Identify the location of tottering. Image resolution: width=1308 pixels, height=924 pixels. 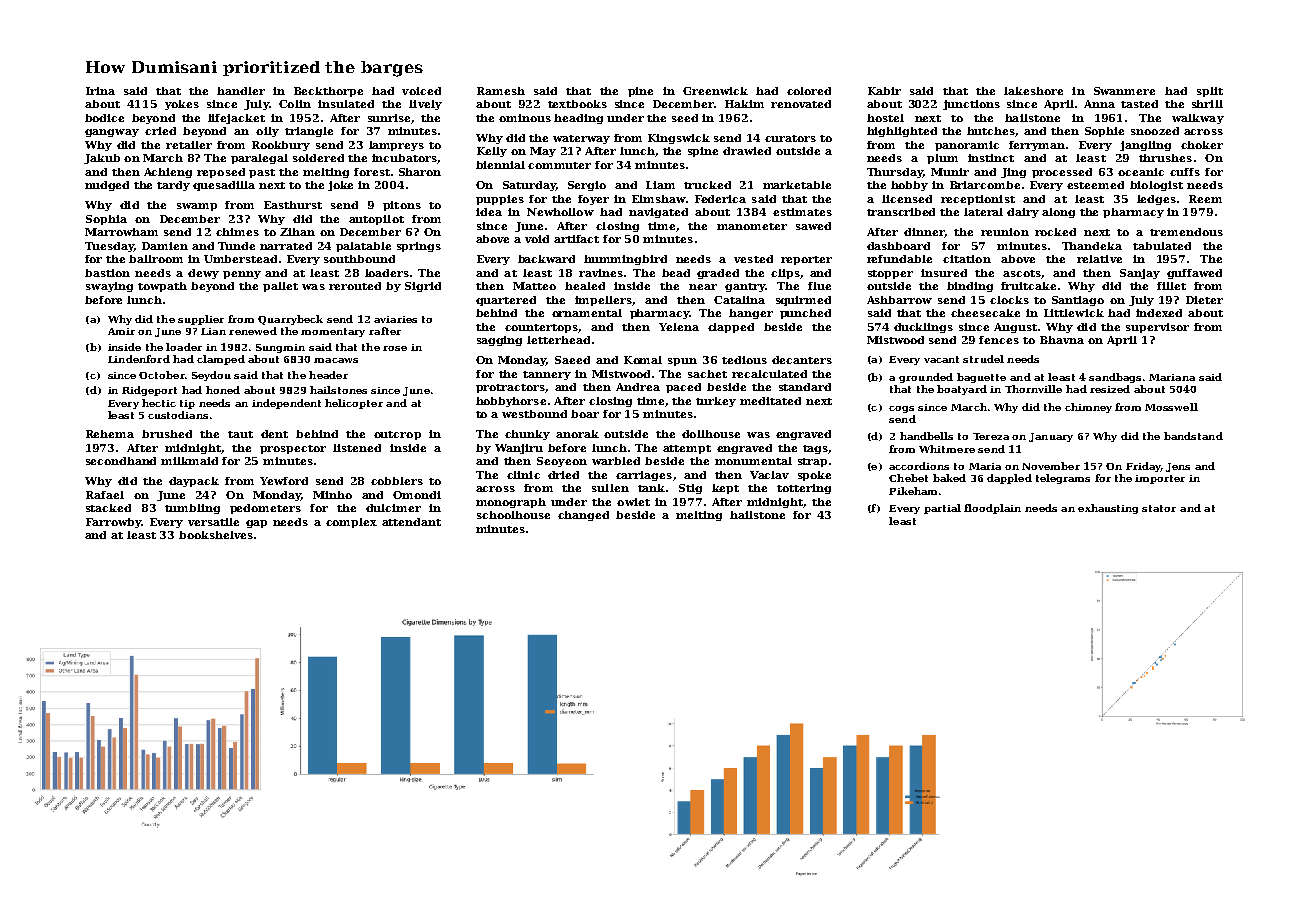
(804, 489).
